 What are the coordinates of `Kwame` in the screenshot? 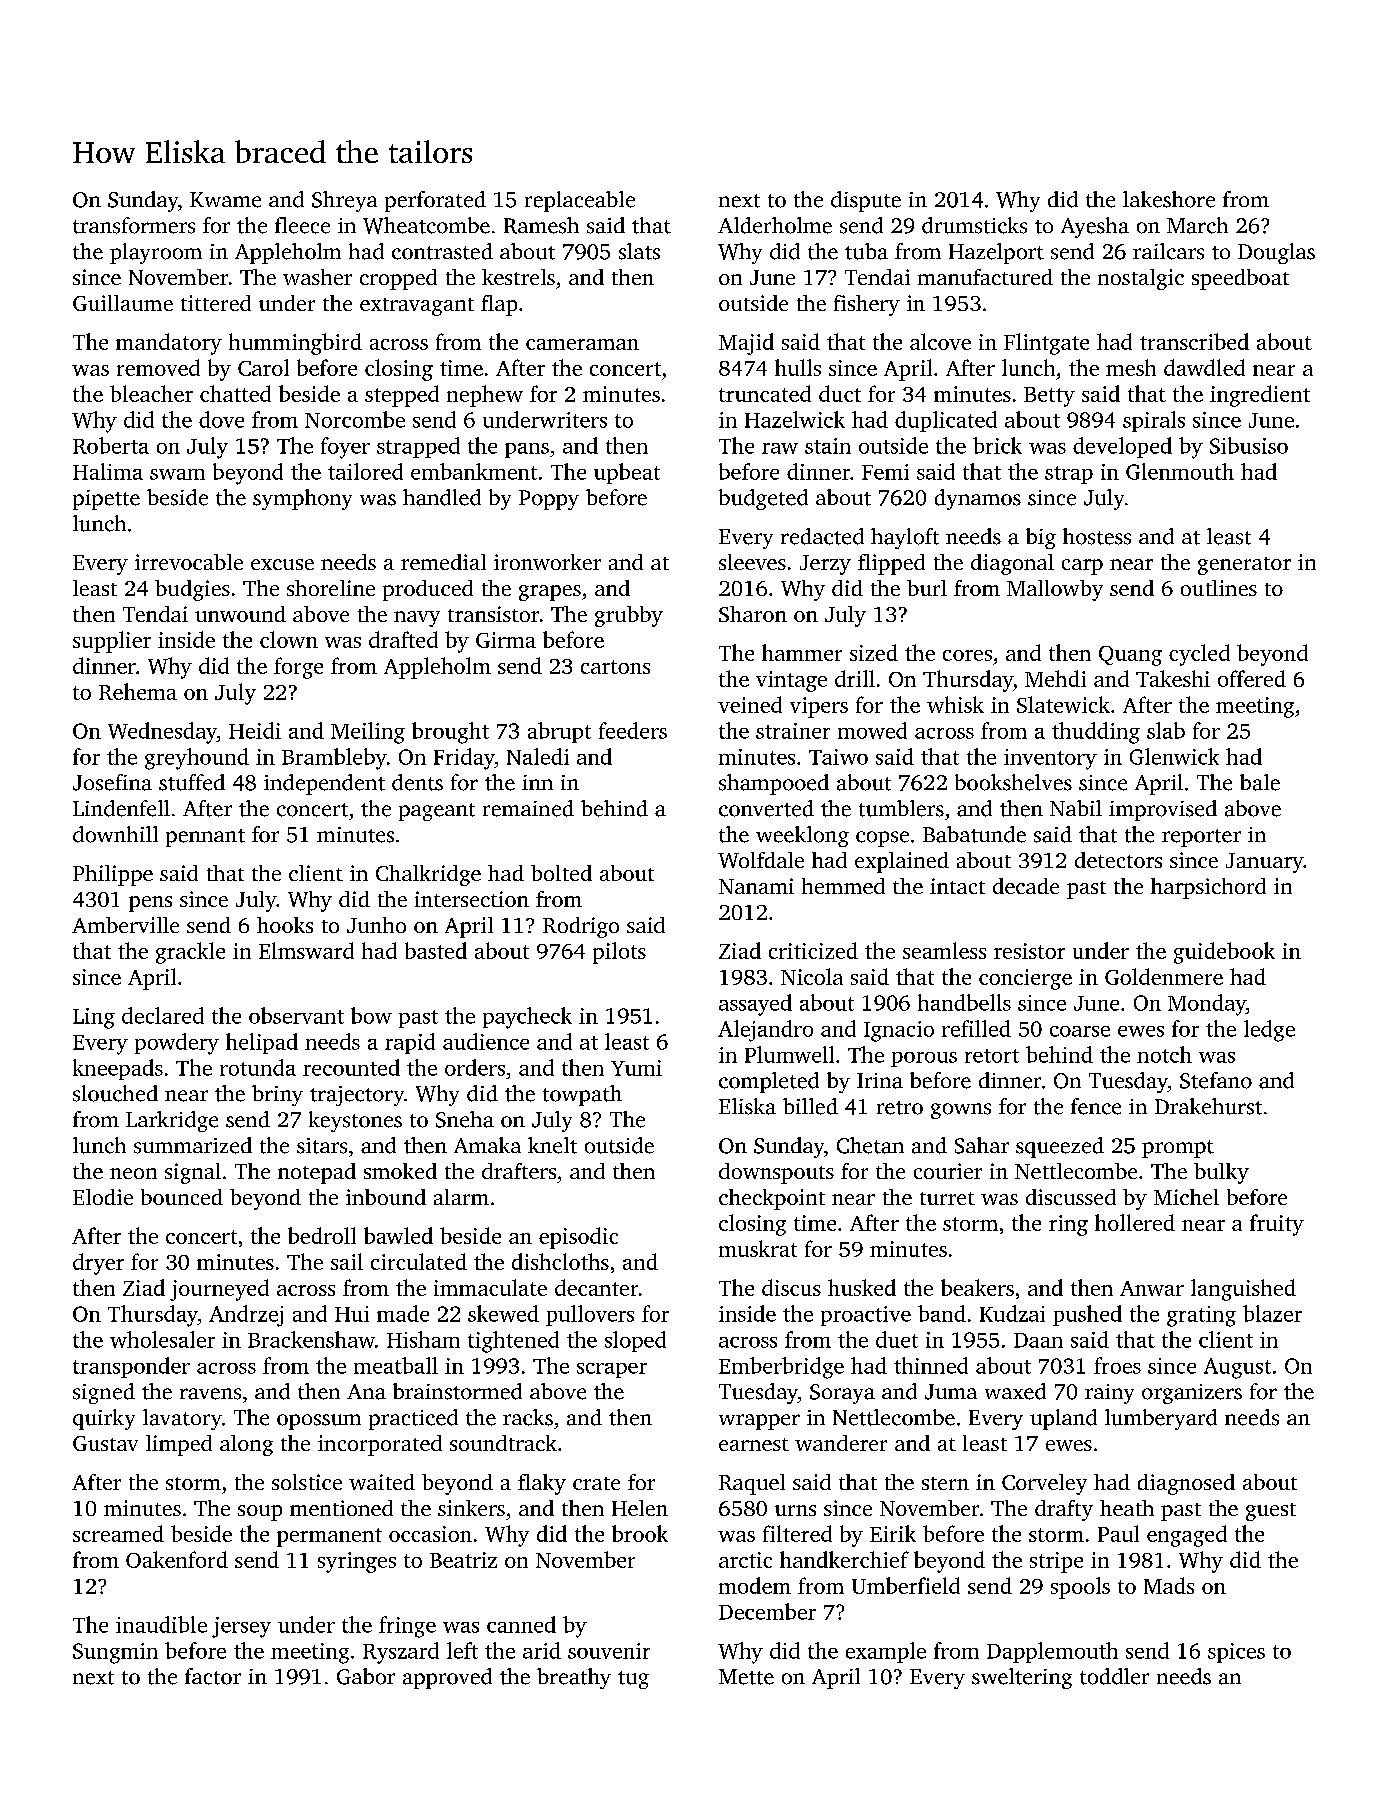 It's located at (225, 200).
